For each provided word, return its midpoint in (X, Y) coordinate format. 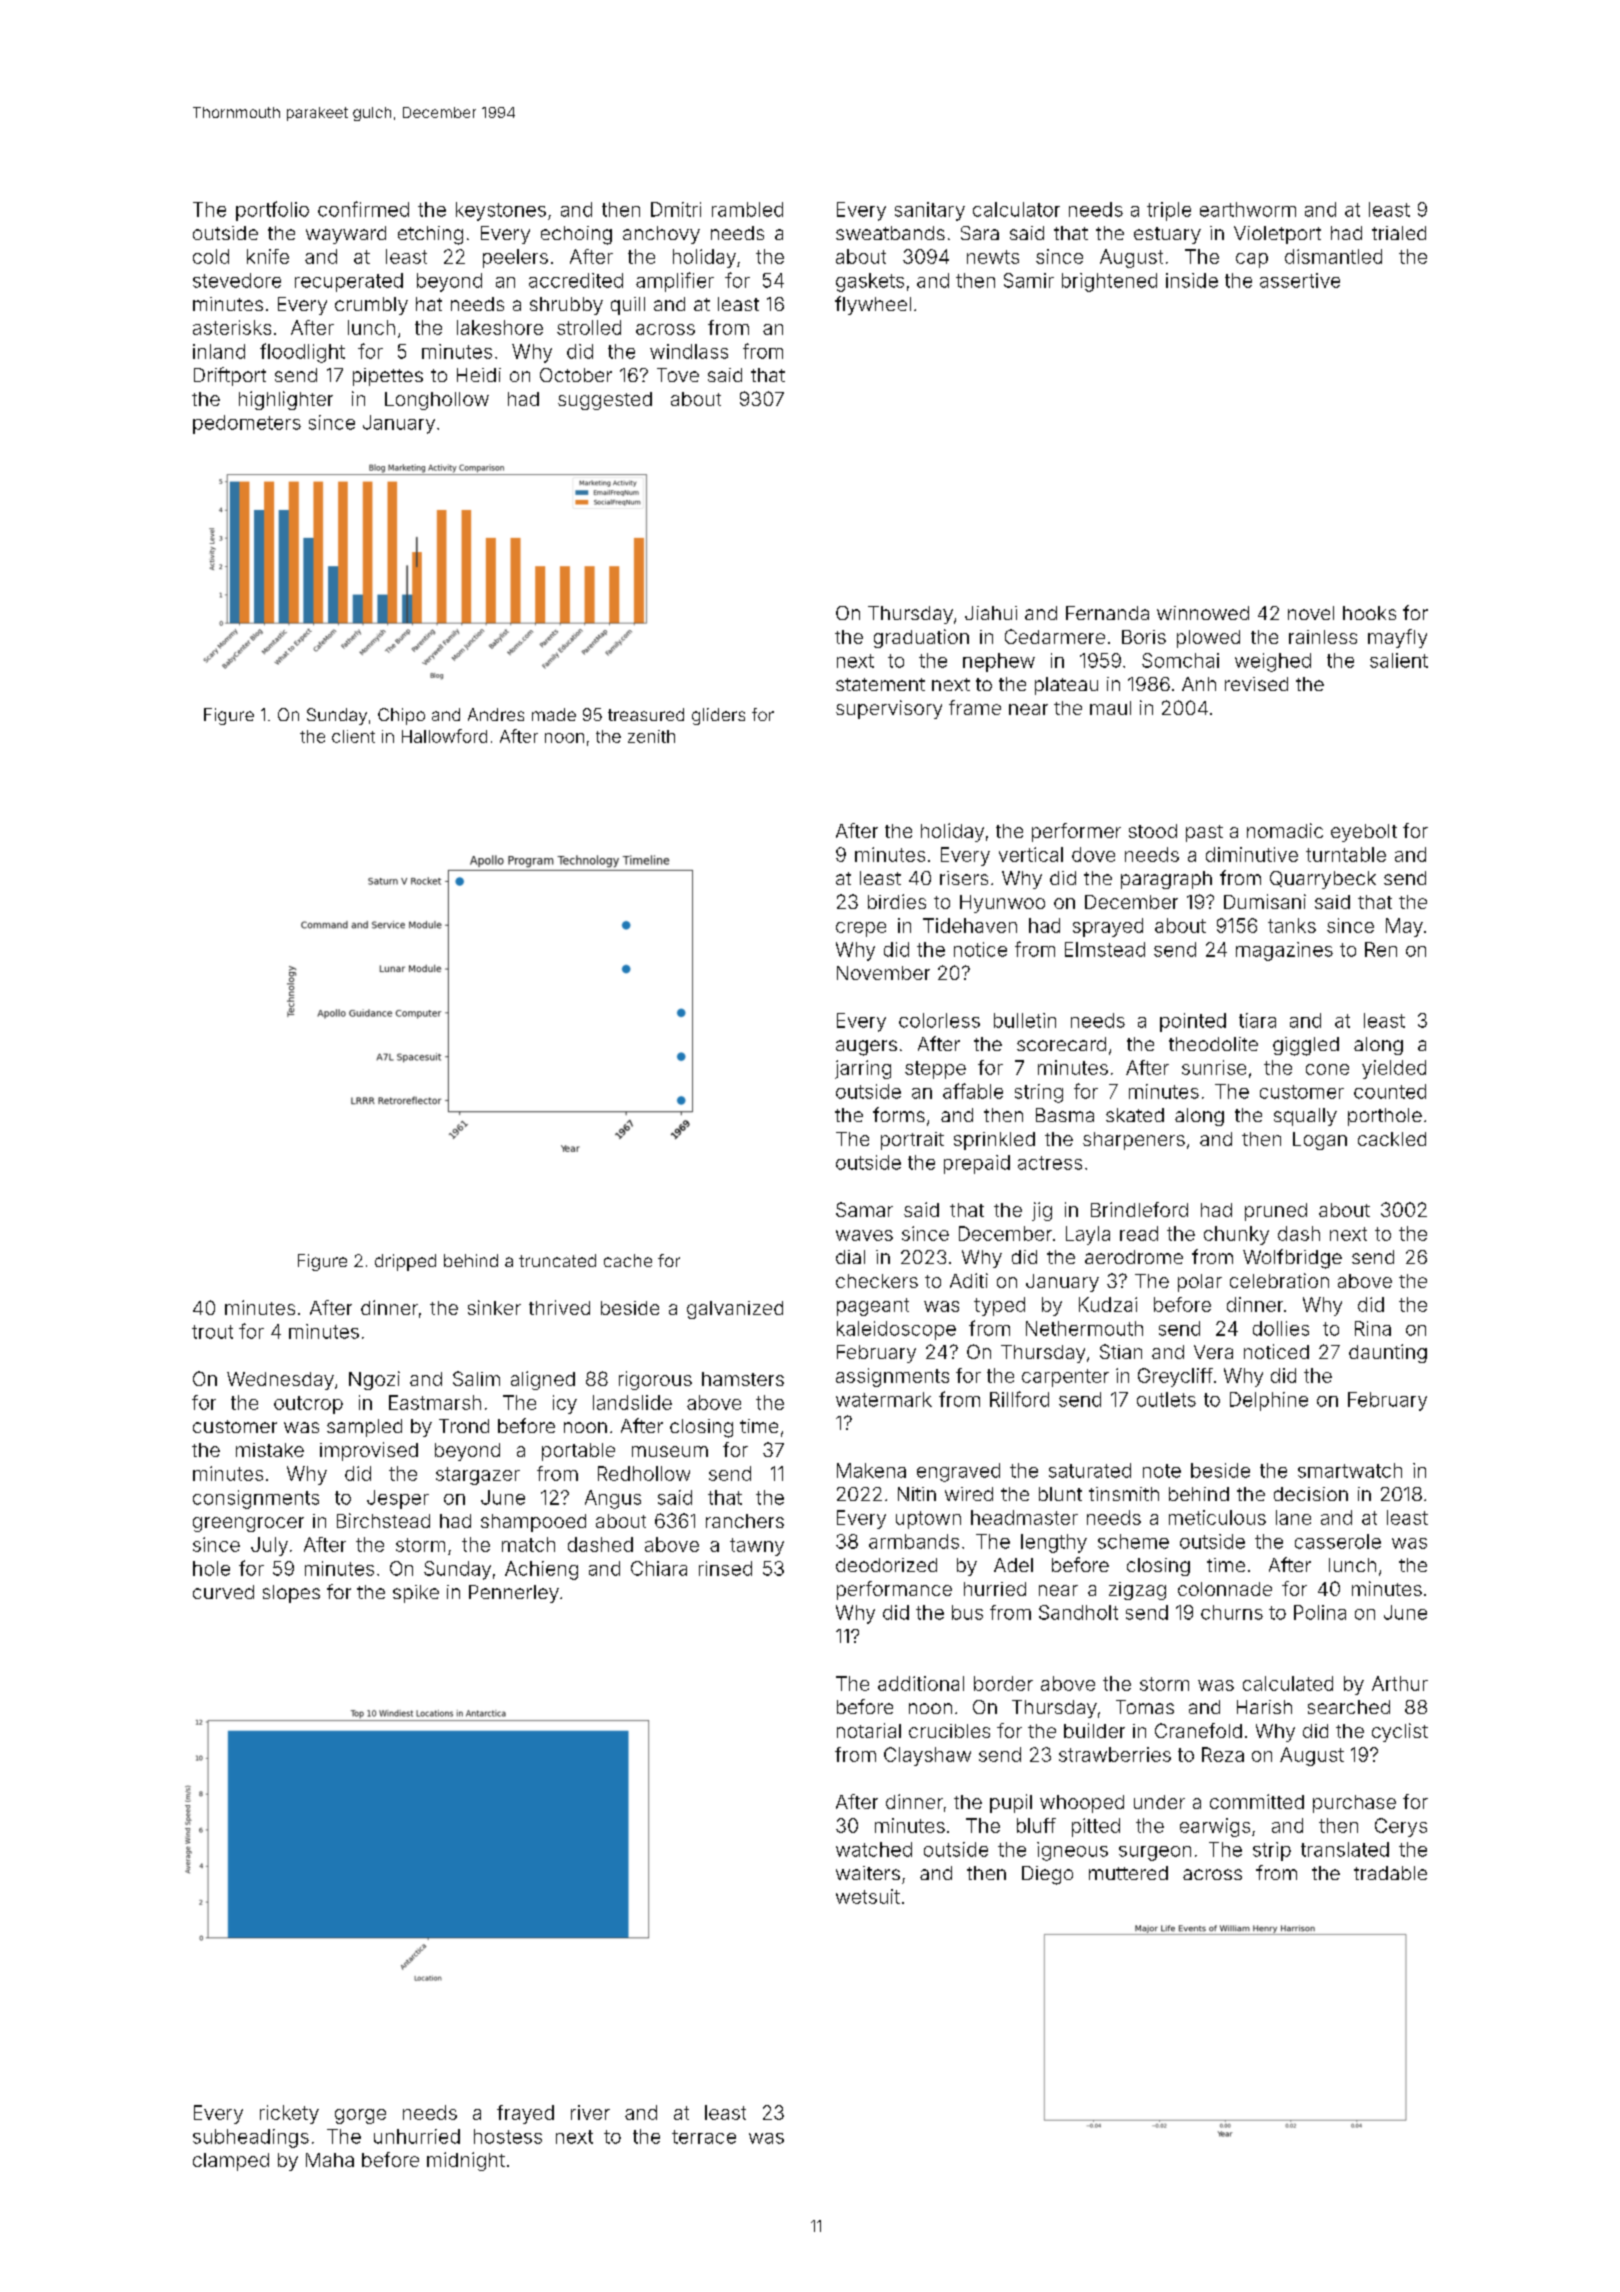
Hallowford (444, 736)
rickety (289, 2114)
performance (894, 1590)
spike (416, 1594)
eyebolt (1364, 833)
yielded (1394, 1069)
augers (866, 1048)
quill (628, 306)
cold (211, 256)
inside (1192, 280)
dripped (405, 1262)
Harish (1264, 1707)
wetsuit (868, 1896)
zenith (651, 736)
